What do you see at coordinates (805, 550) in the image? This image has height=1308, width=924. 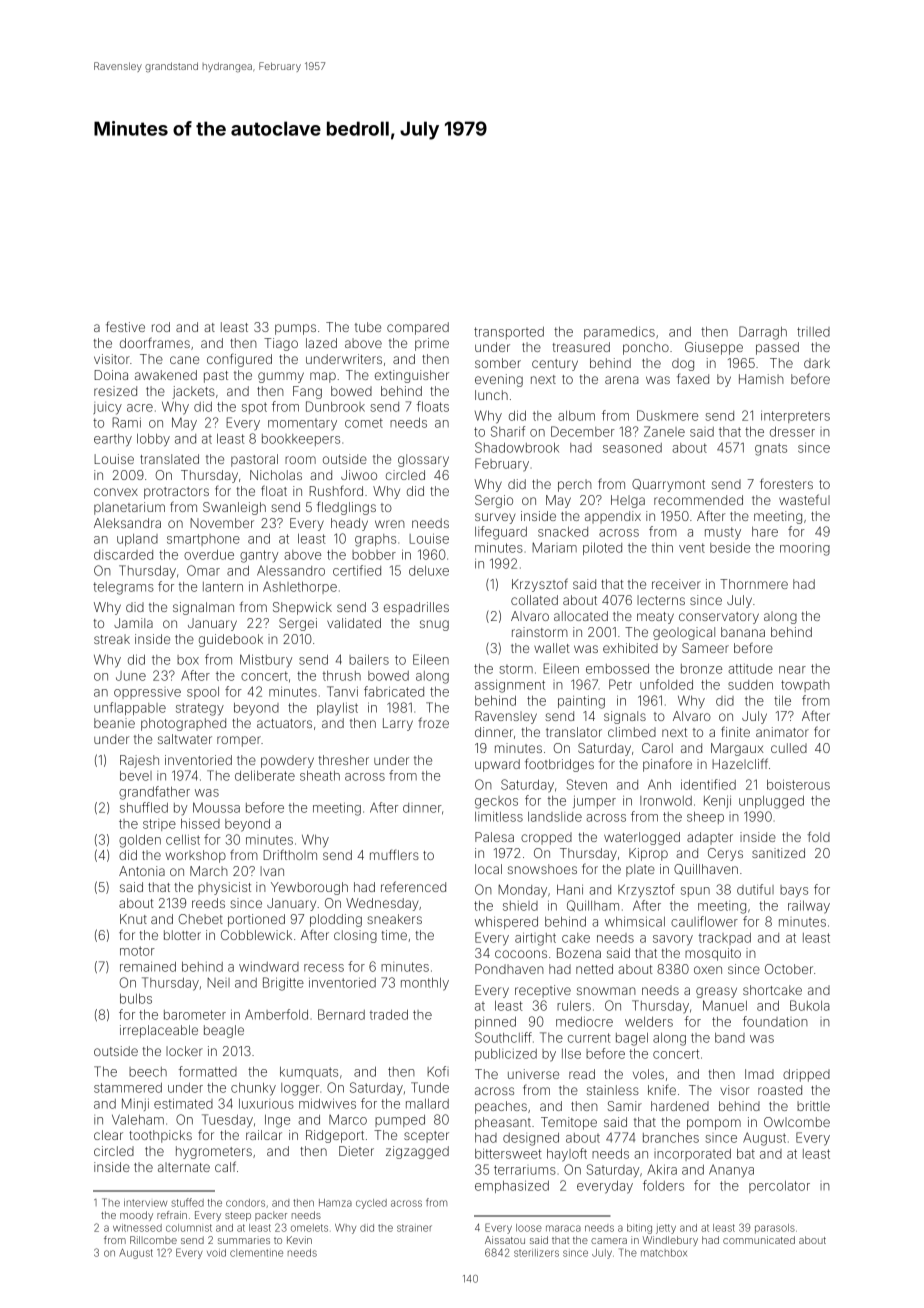 I see `mooring` at bounding box center [805, 550].
